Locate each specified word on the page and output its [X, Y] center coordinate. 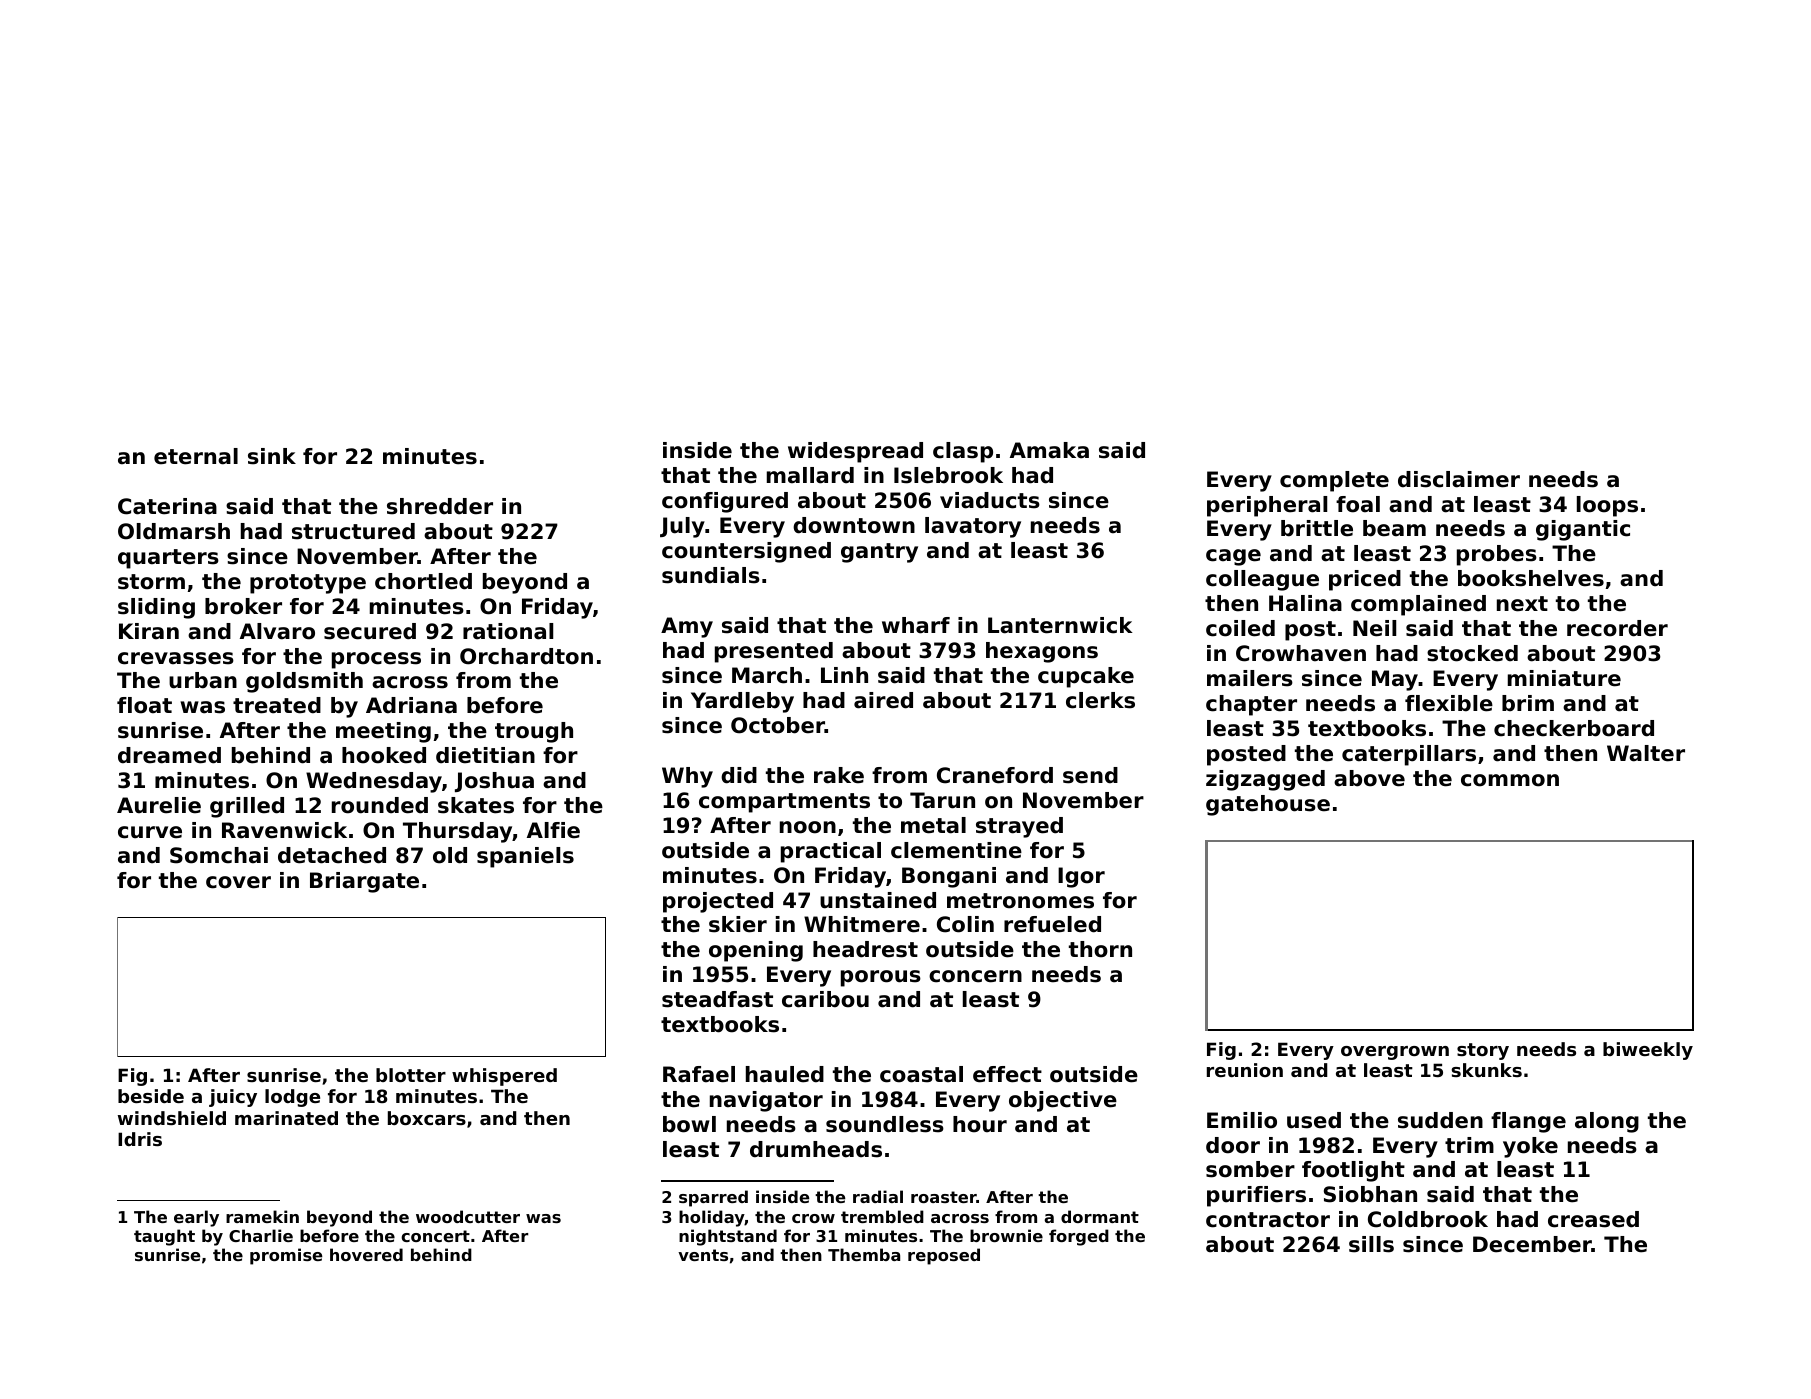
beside [151, 1096]
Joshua [494, 782]
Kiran [149, 631]
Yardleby [742, 702]
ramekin [262, 1216]
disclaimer [1459, 479]
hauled [785, 1074]
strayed [1019, 827]
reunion [1245, 1070]
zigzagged [1265, 780]
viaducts [990, 500]
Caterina [167, 506]
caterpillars [1409, 755]
